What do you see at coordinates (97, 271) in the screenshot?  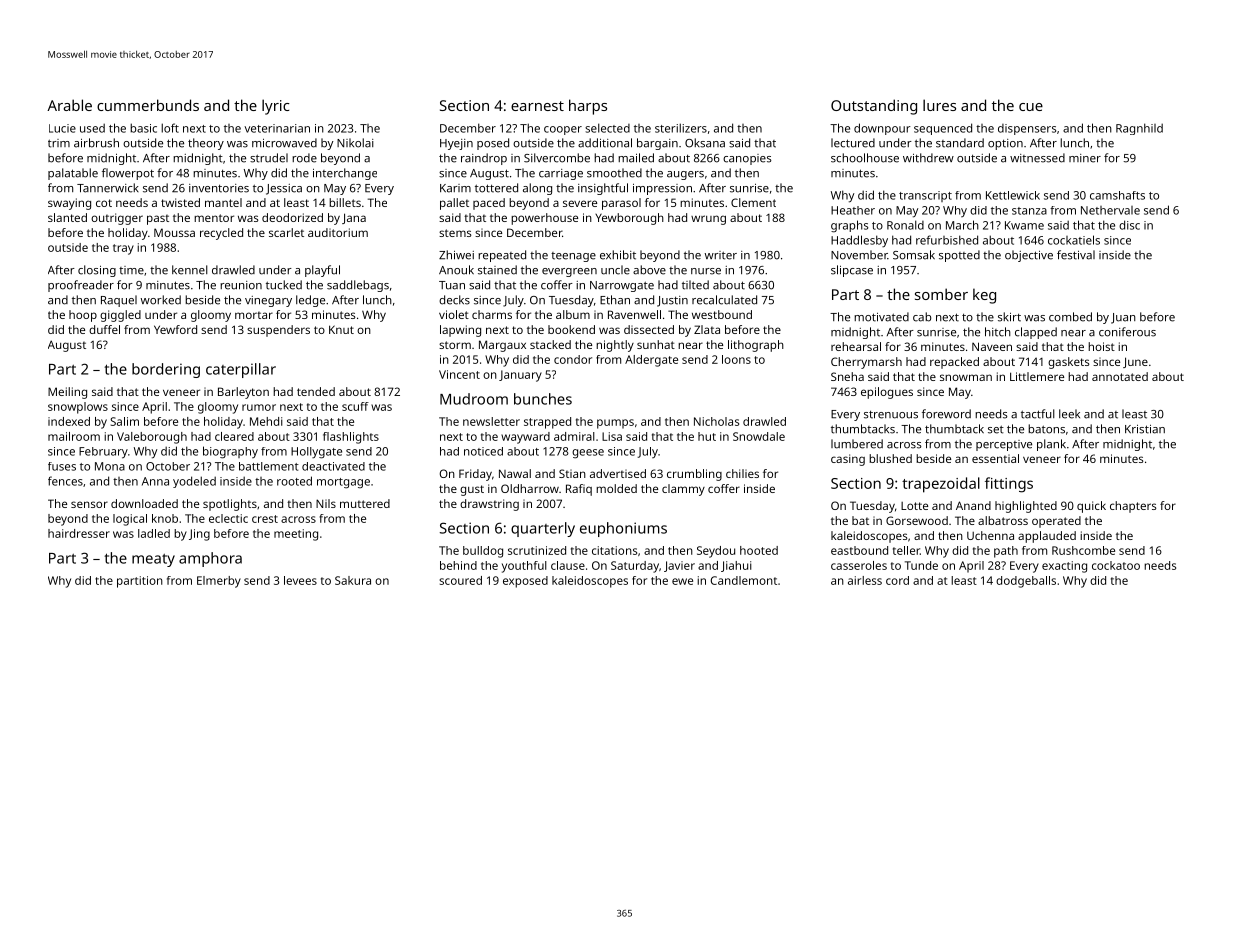 I see `closing` at bounding box center [97, 271].
